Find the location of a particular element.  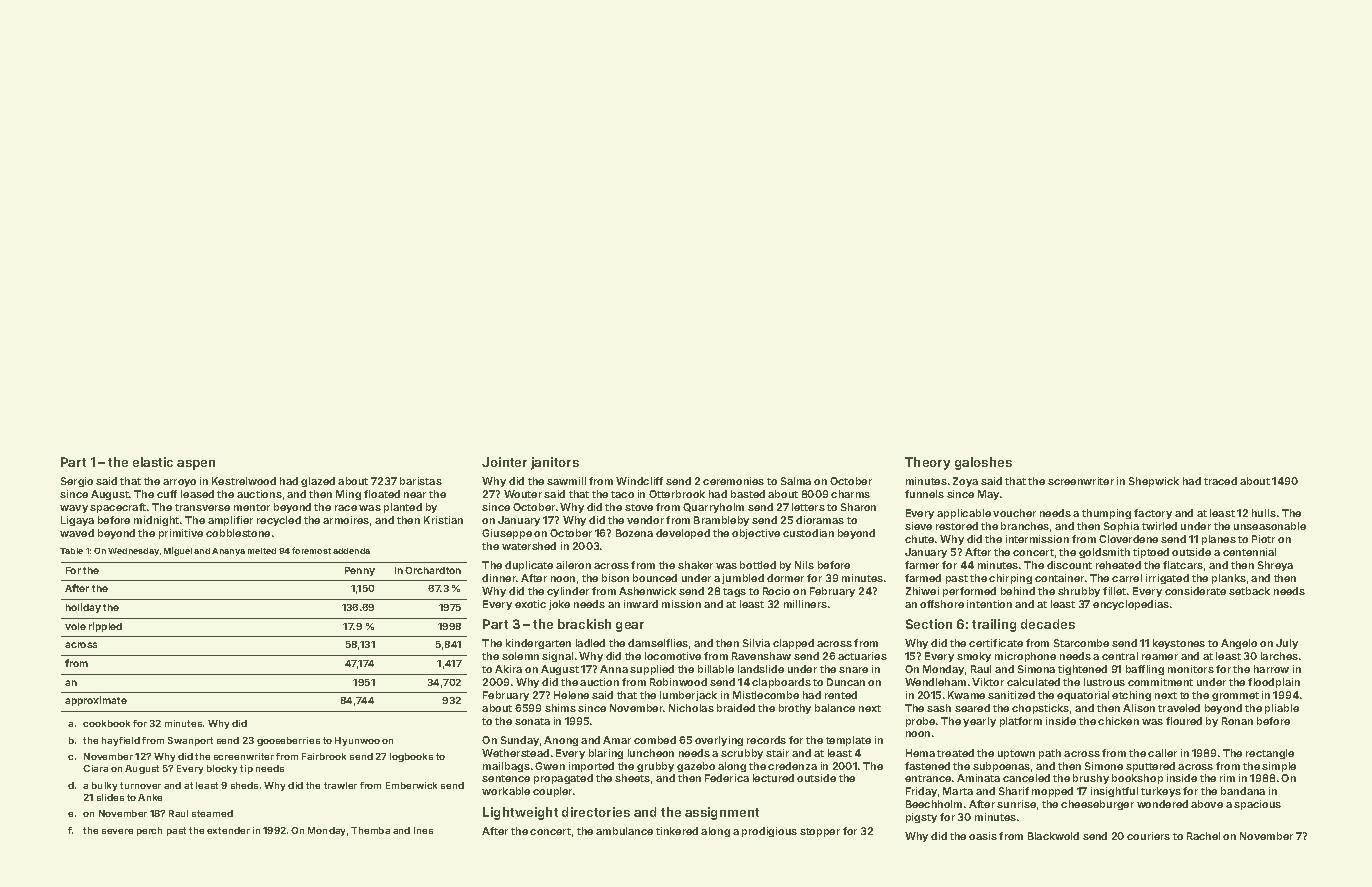

galoshes is located at coordinates (983, 463).
